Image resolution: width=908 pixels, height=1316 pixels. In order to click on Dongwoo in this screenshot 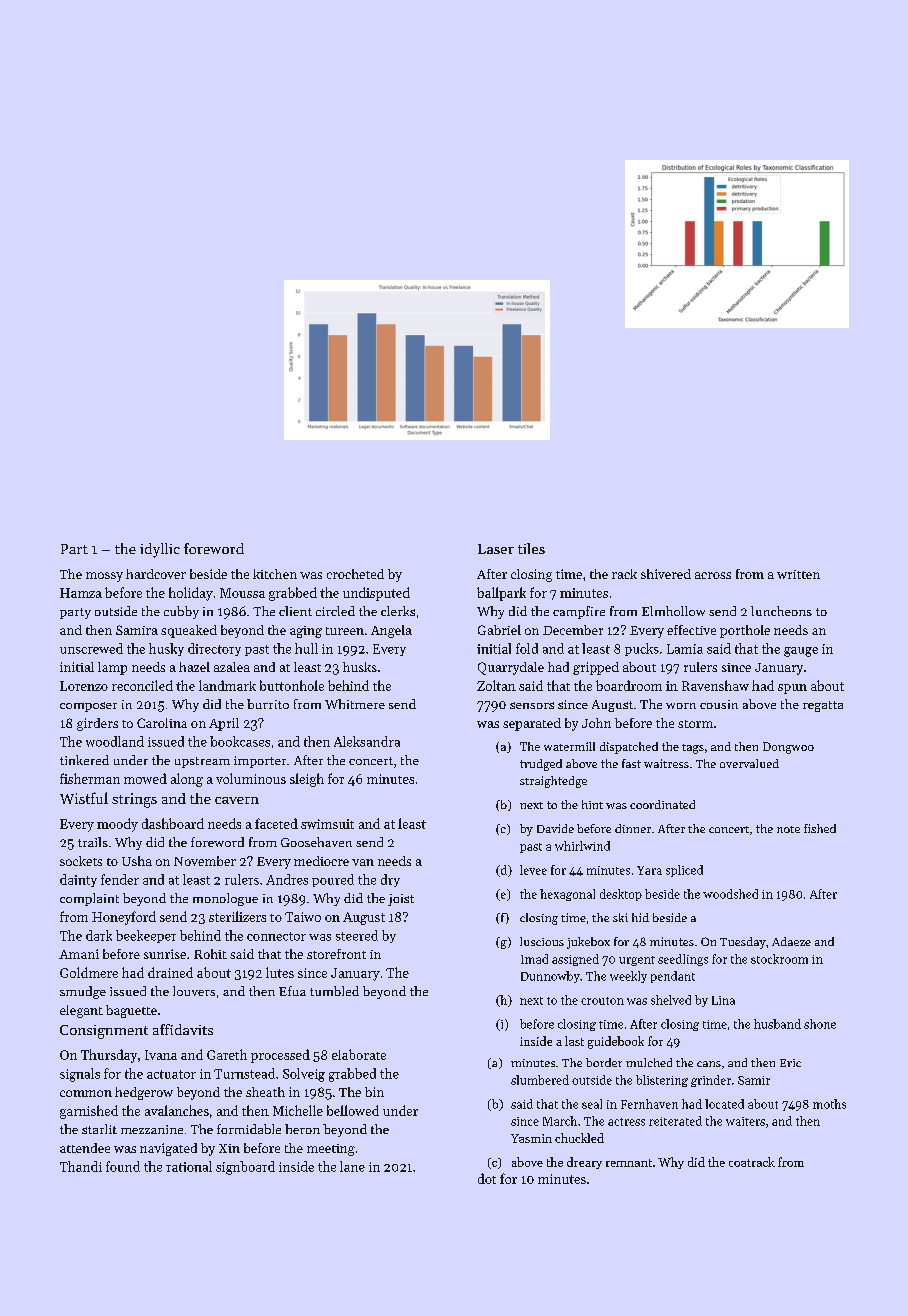, I will do `click(788, 748)`.
